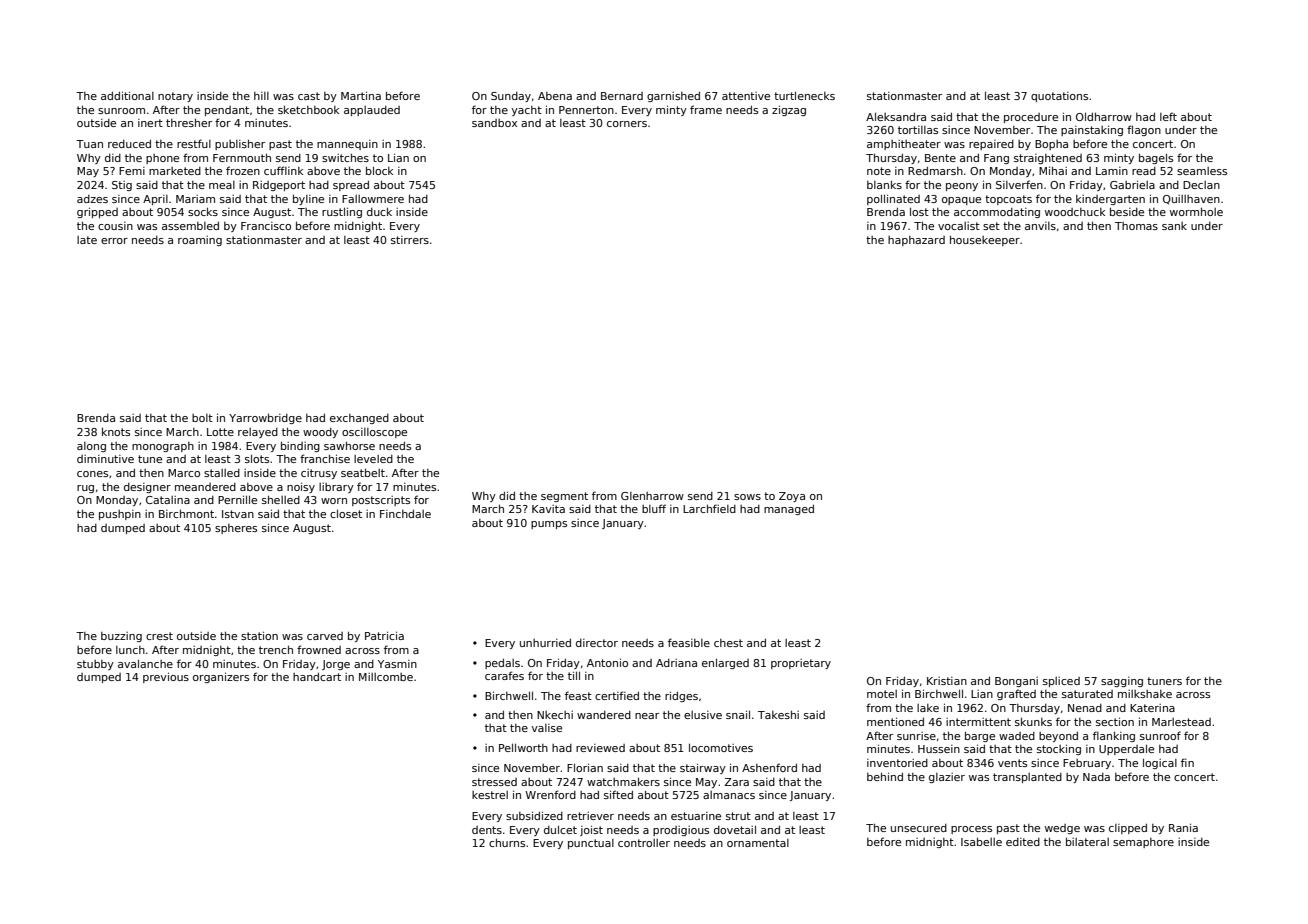  Describe the element at coordinates (981, 841) in the image. I see `Isabelle` at that location.
